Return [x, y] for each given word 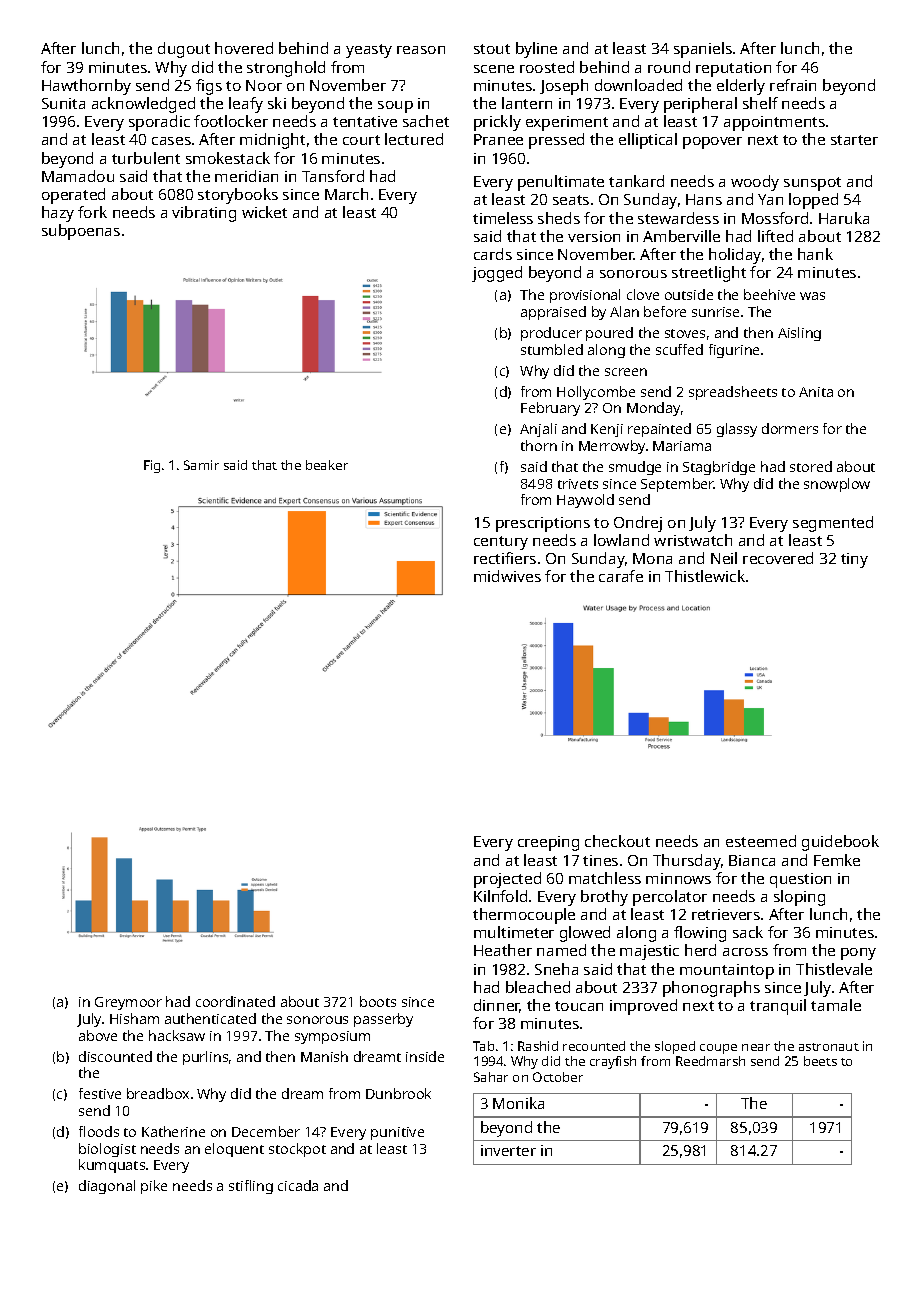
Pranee [498, 139]
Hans [704, 199]
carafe [621, 576]
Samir [201, 465]
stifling [251, 1187]
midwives [507, 576]
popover [712, 143]
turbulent [146, 158]
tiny [854, 560]
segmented [833, 524]
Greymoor [128, 1003]
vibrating [204, 214]
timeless [503, 218]
